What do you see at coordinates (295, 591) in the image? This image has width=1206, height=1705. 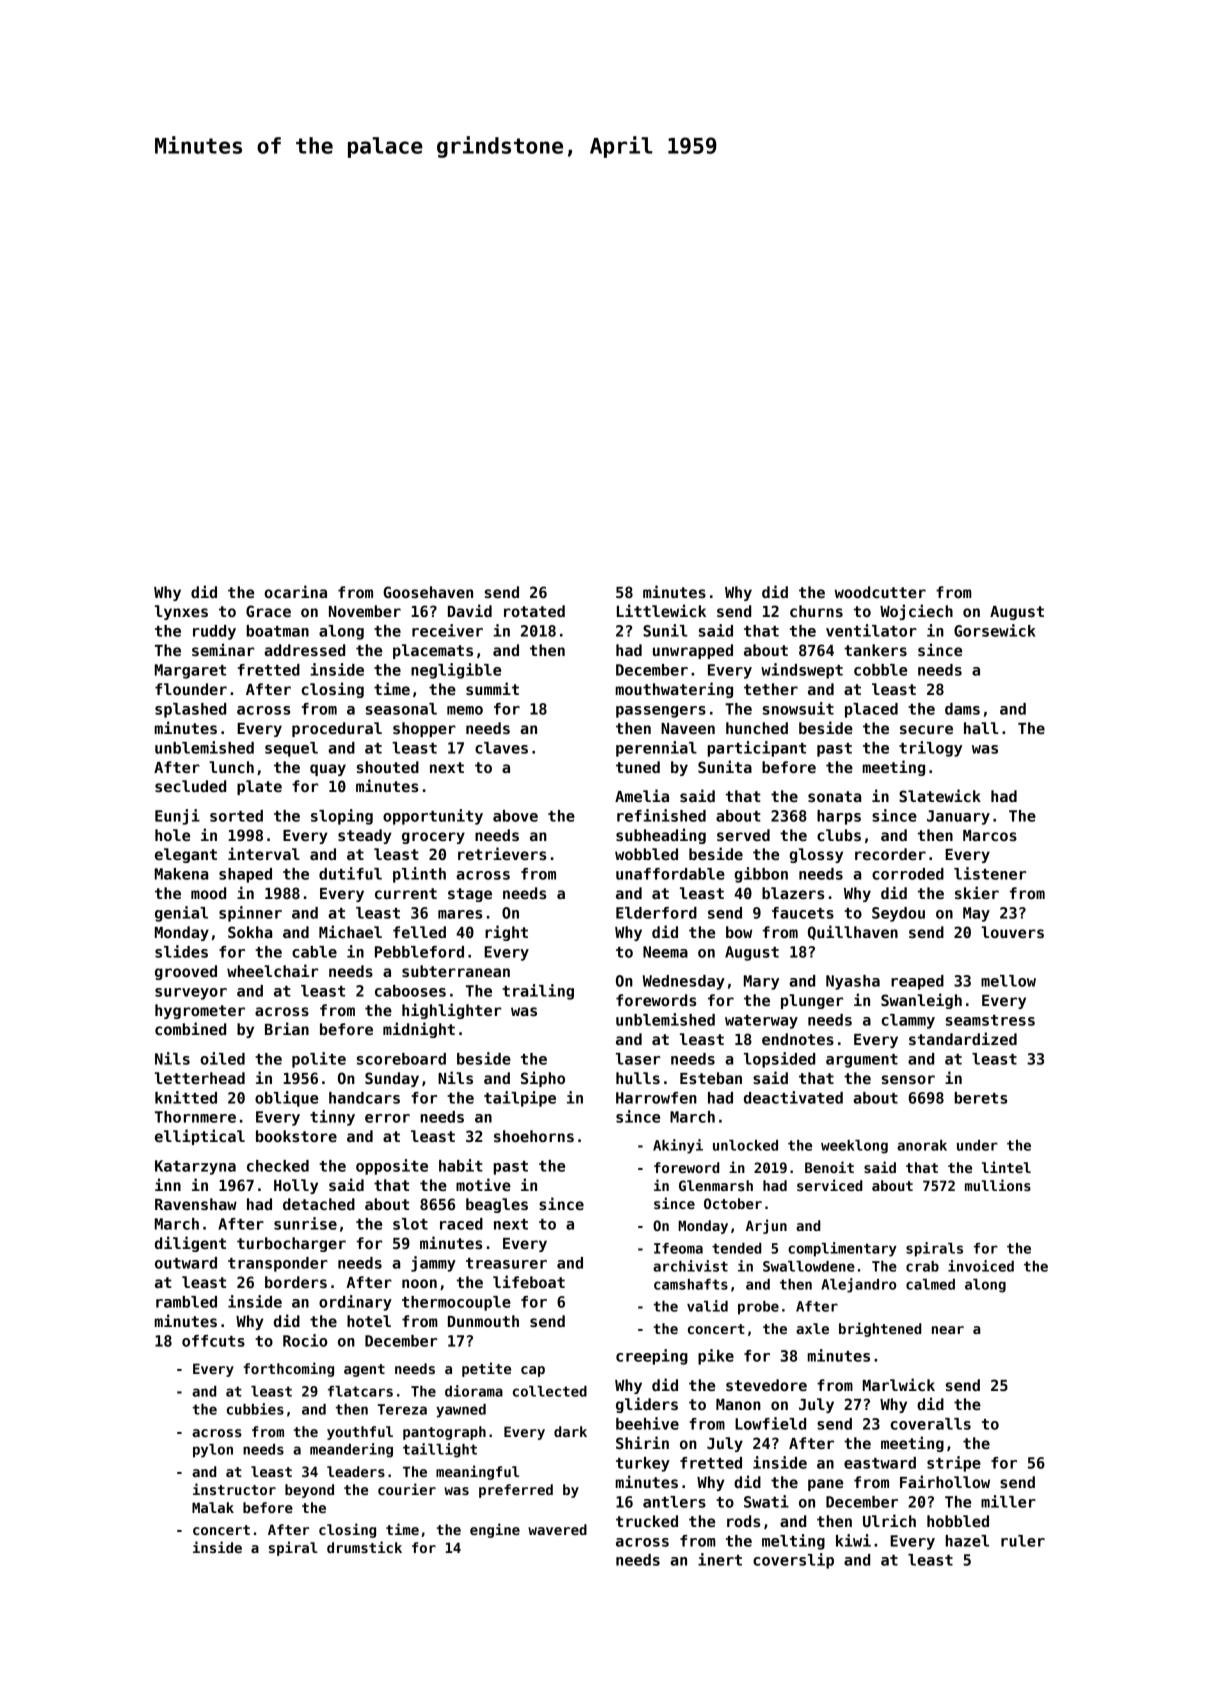 I see `ocarina` at bounding box center [295, 591].
